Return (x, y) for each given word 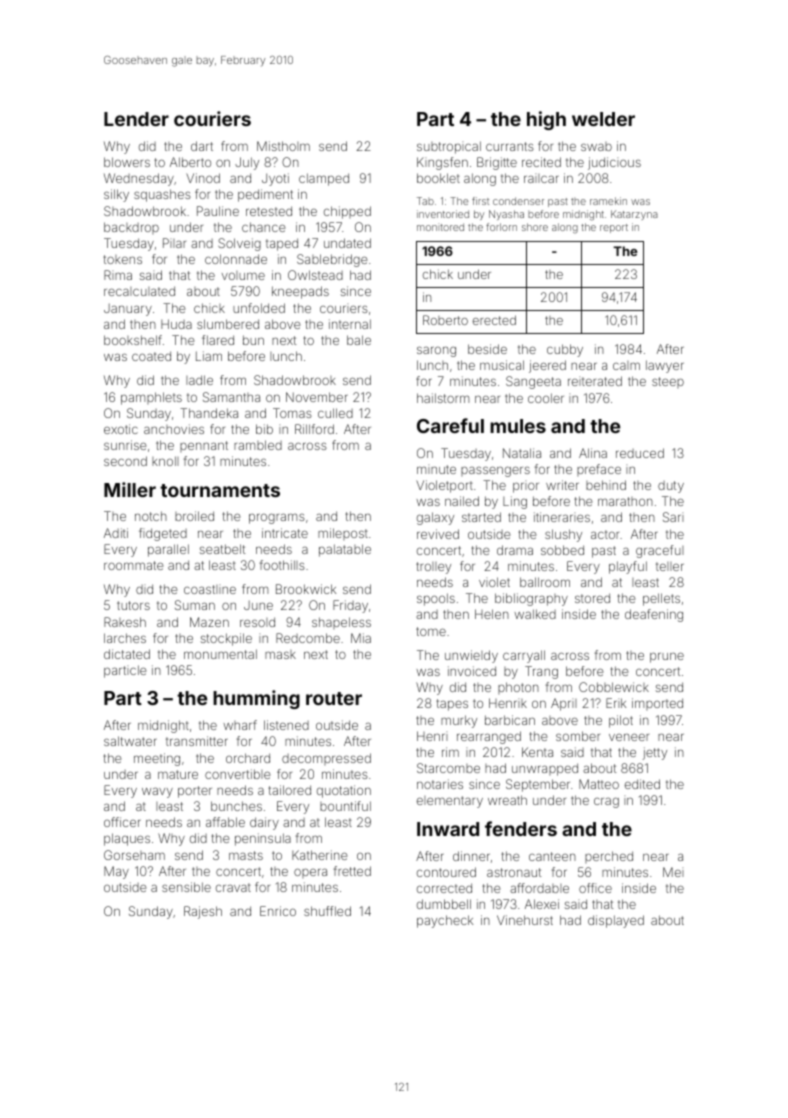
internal (350, 324)
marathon (625, 501)
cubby (565, 350)
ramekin (608, 201)
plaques (127, 839)
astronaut (514, 872)
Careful (450, 425)
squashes (162, 195)
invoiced (472, 671)
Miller (130, 489)
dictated (127, 654)
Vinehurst (525, 920)
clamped (324, 179)
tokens (123, 259)
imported (657, 704)
